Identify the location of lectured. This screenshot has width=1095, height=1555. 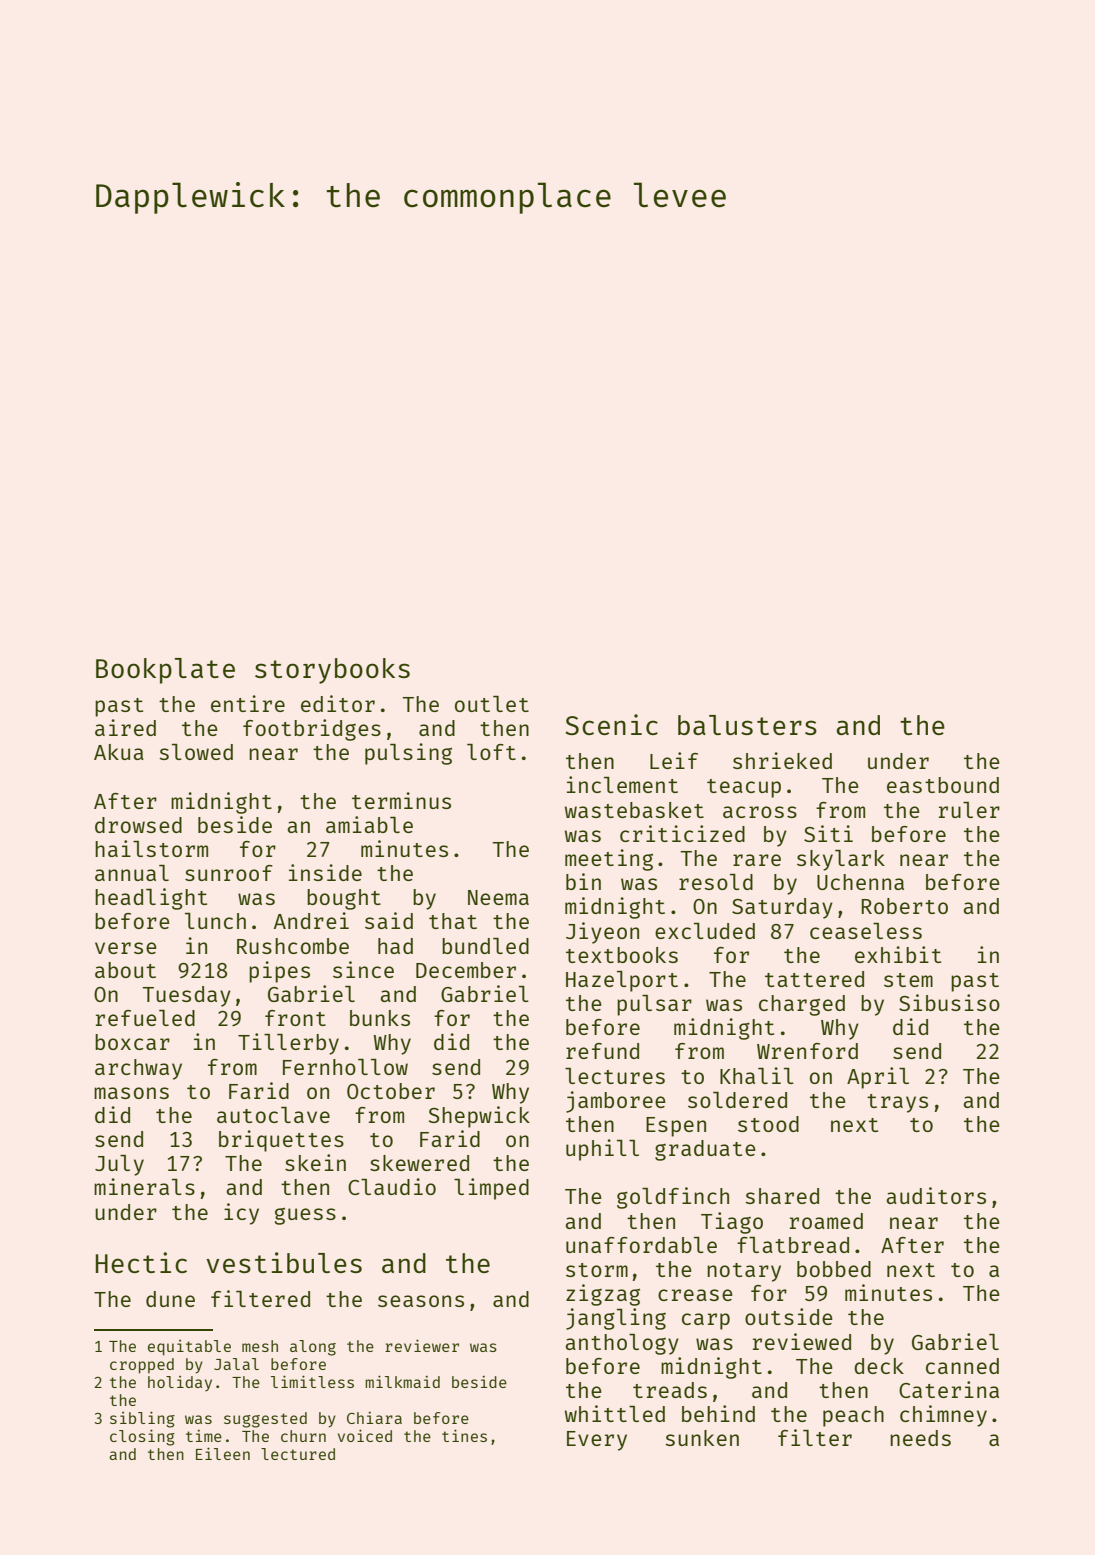
(298, 1454).
